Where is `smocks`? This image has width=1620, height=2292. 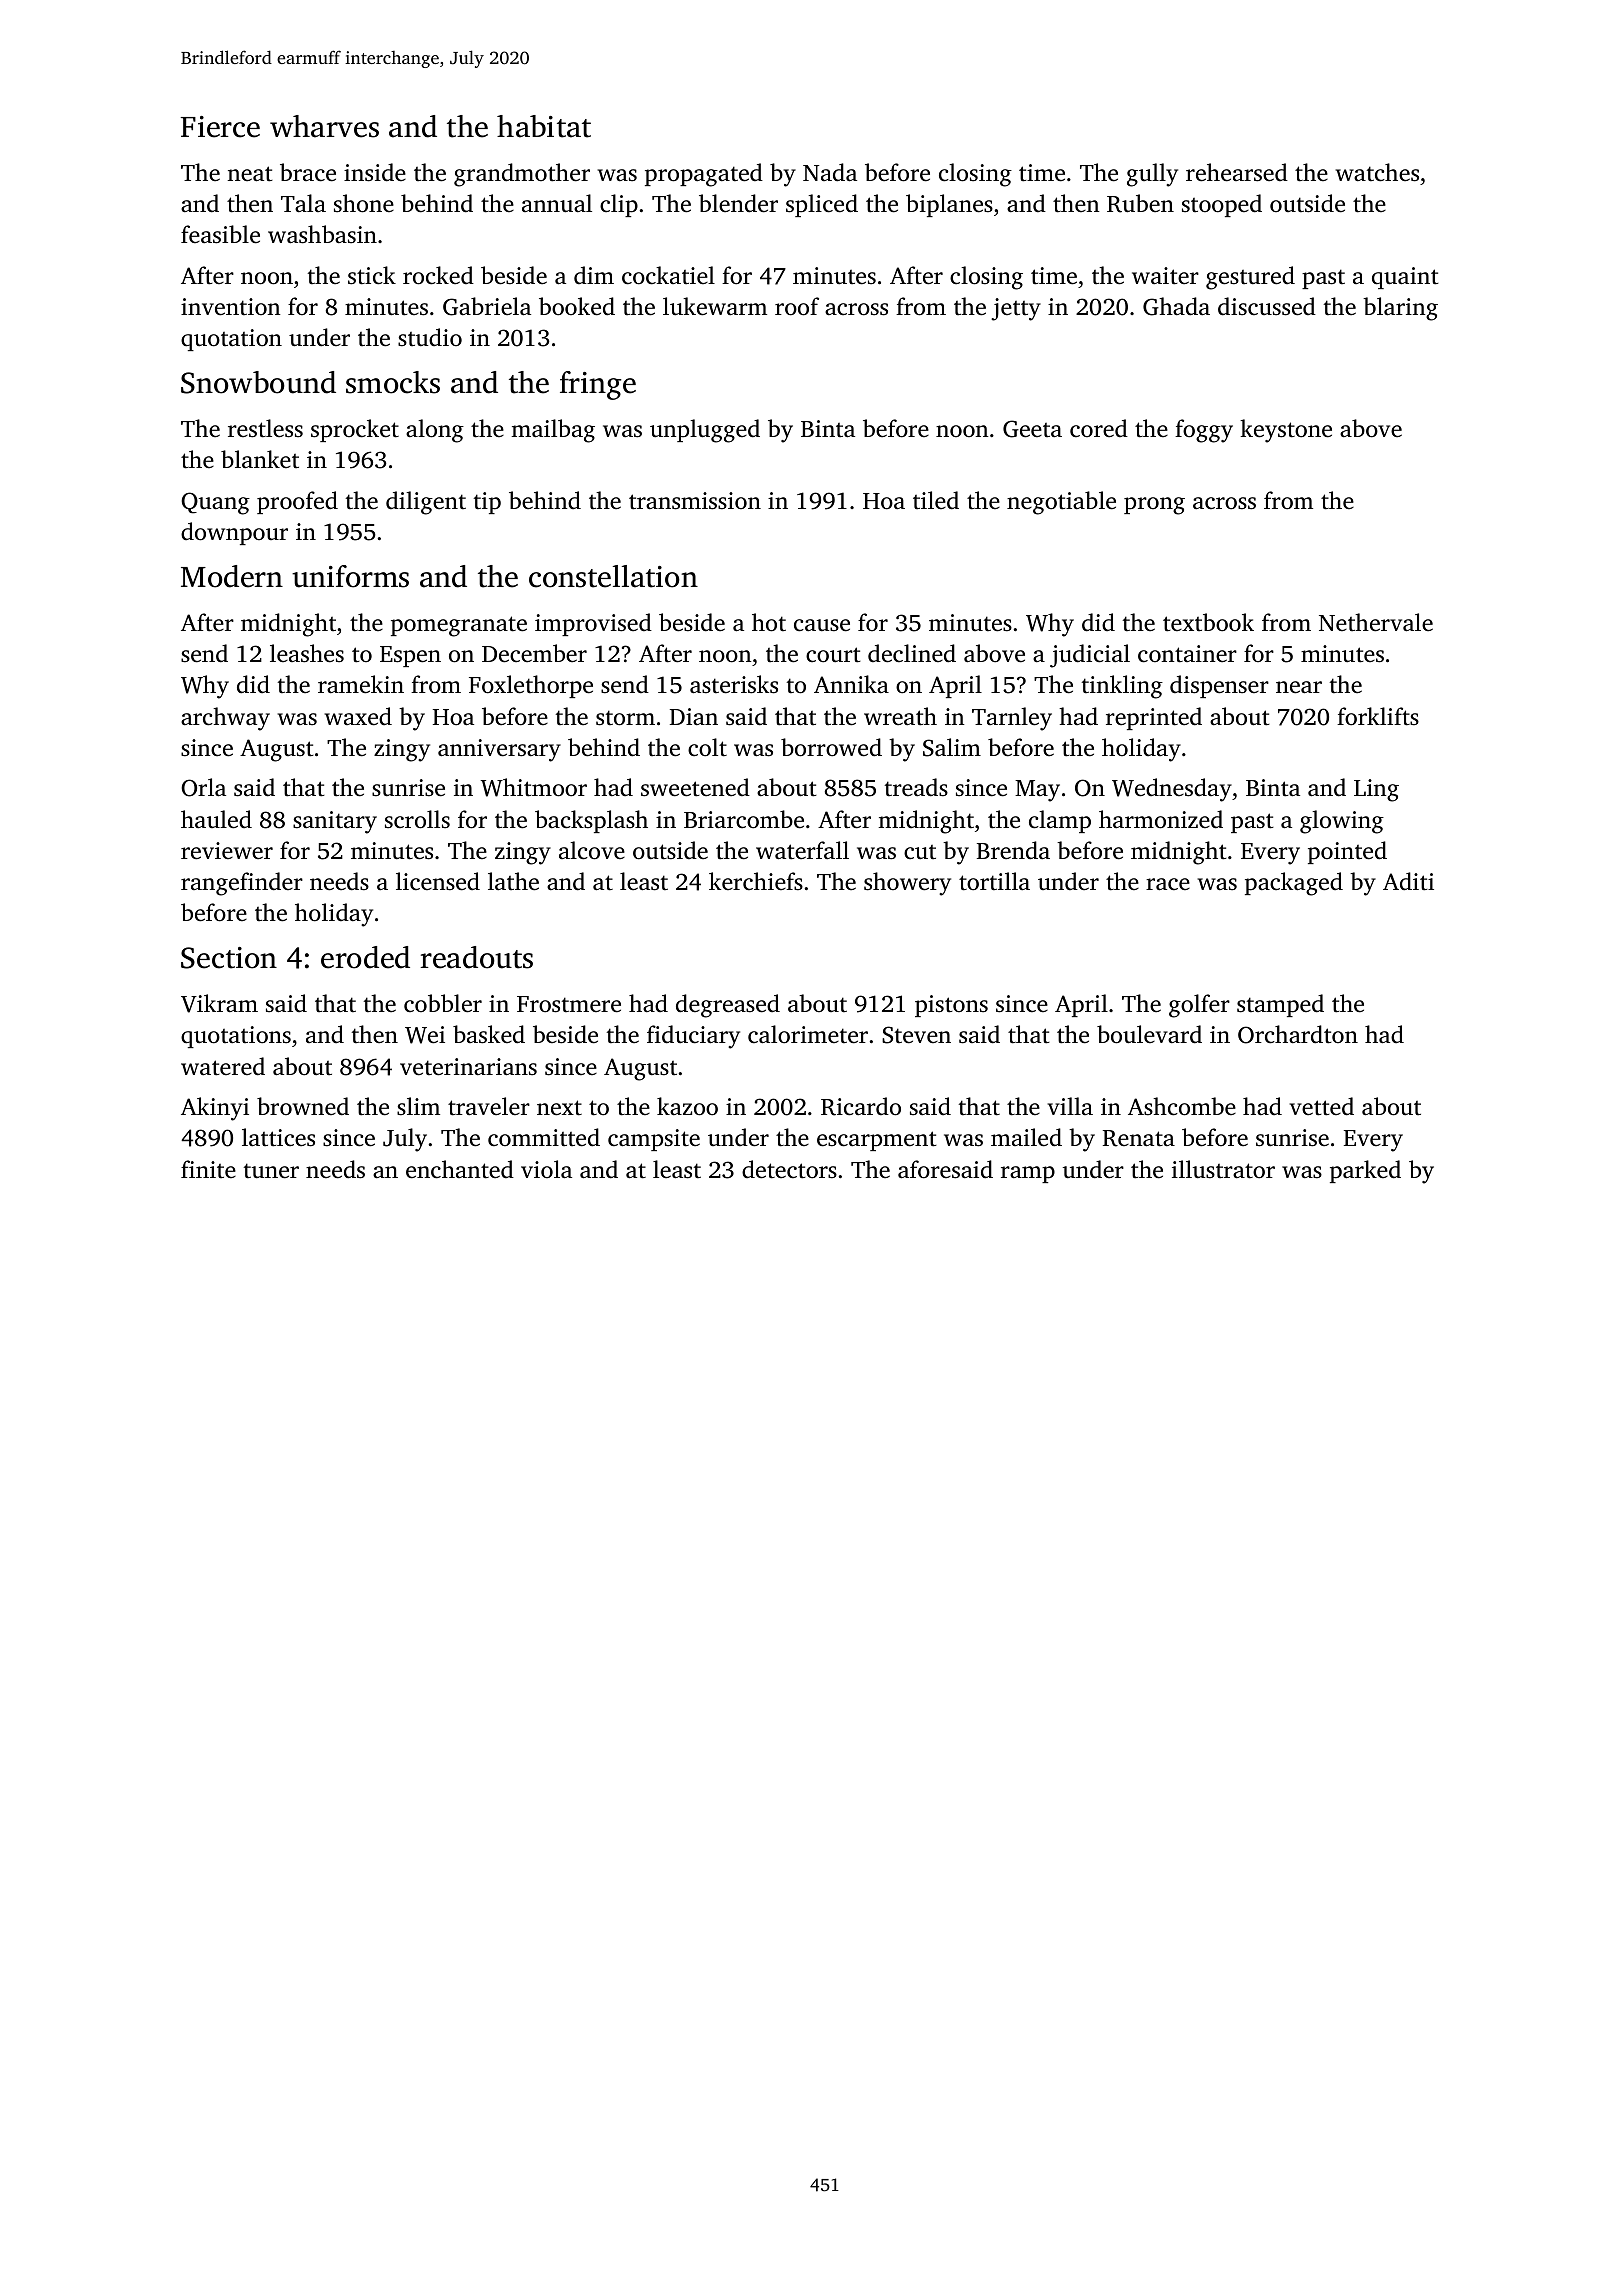 smocks is located at coordinates (393, 382).
